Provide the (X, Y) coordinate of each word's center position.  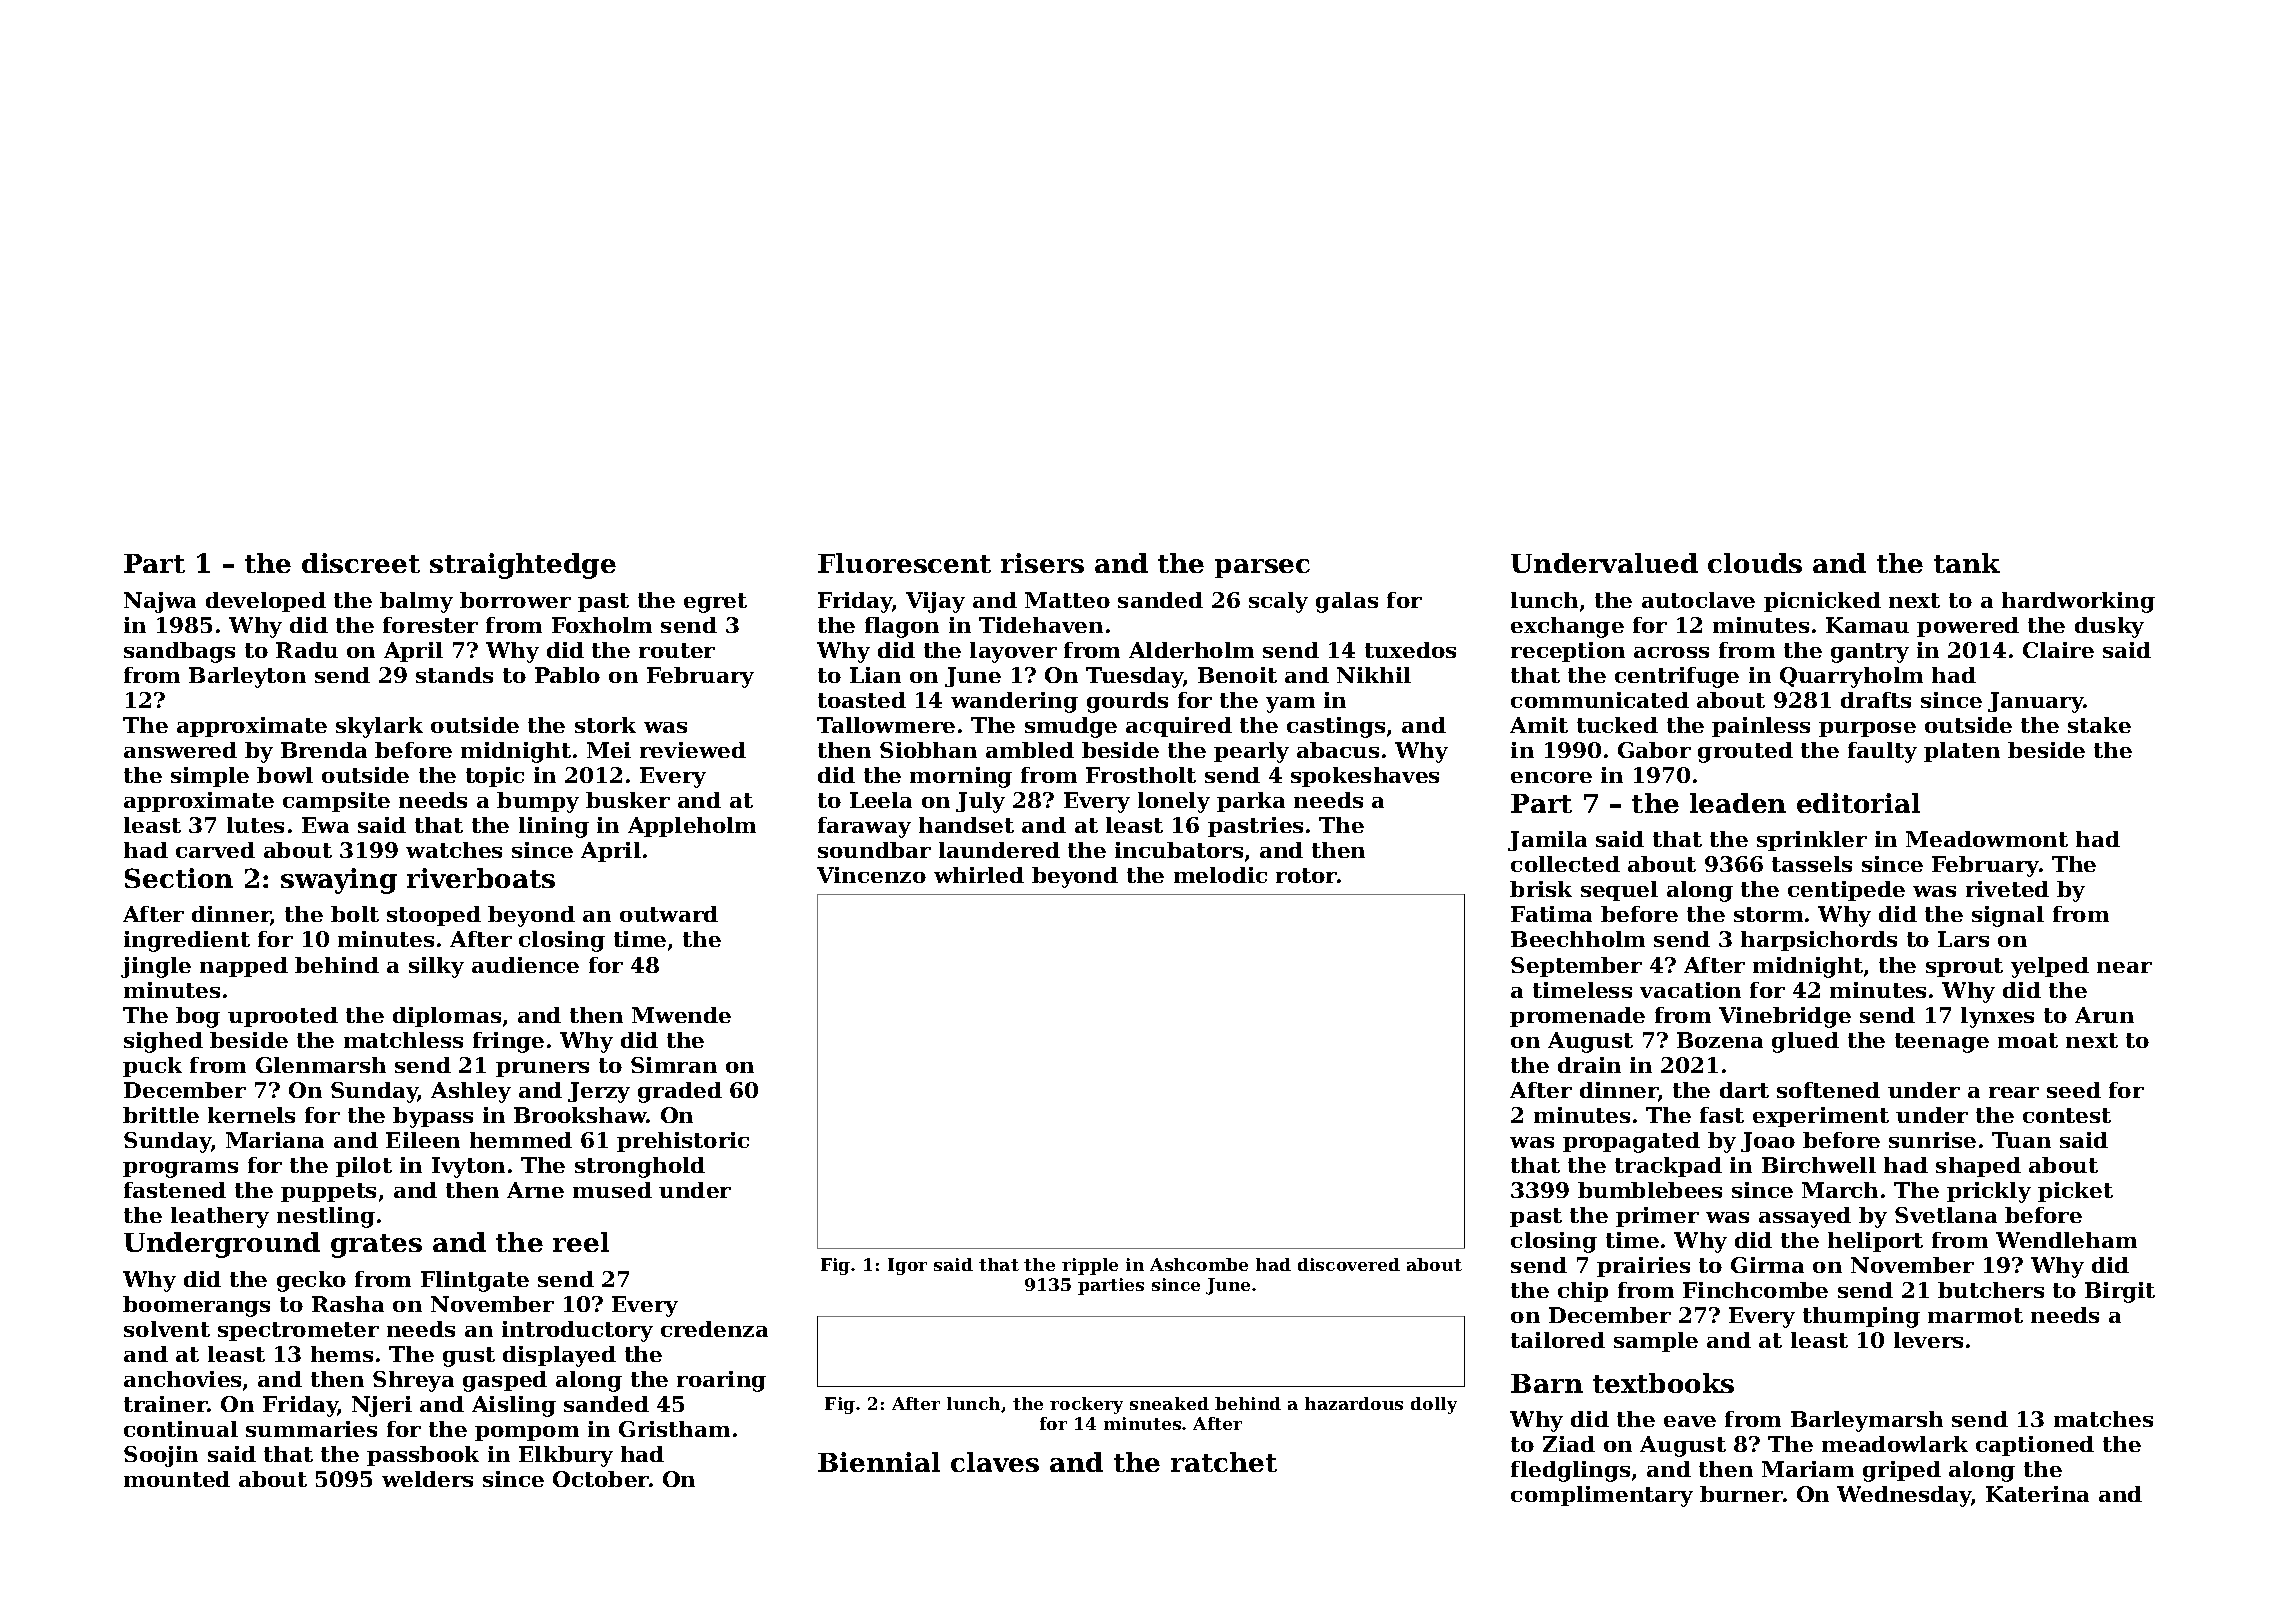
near (2124, 967)
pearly (1251, 752)
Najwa (160, 602)
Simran (674, 1065)
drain (1589, 1065)
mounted (177, 1479)
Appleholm (692, 827)
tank (1967, 563)
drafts (1876, 700)
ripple (1090, 1266)
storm (1768, 914)
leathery (220, 1217)
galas (1347, 602)
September (1576, 967)
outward (669, 914)
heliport (1875, 1242)
